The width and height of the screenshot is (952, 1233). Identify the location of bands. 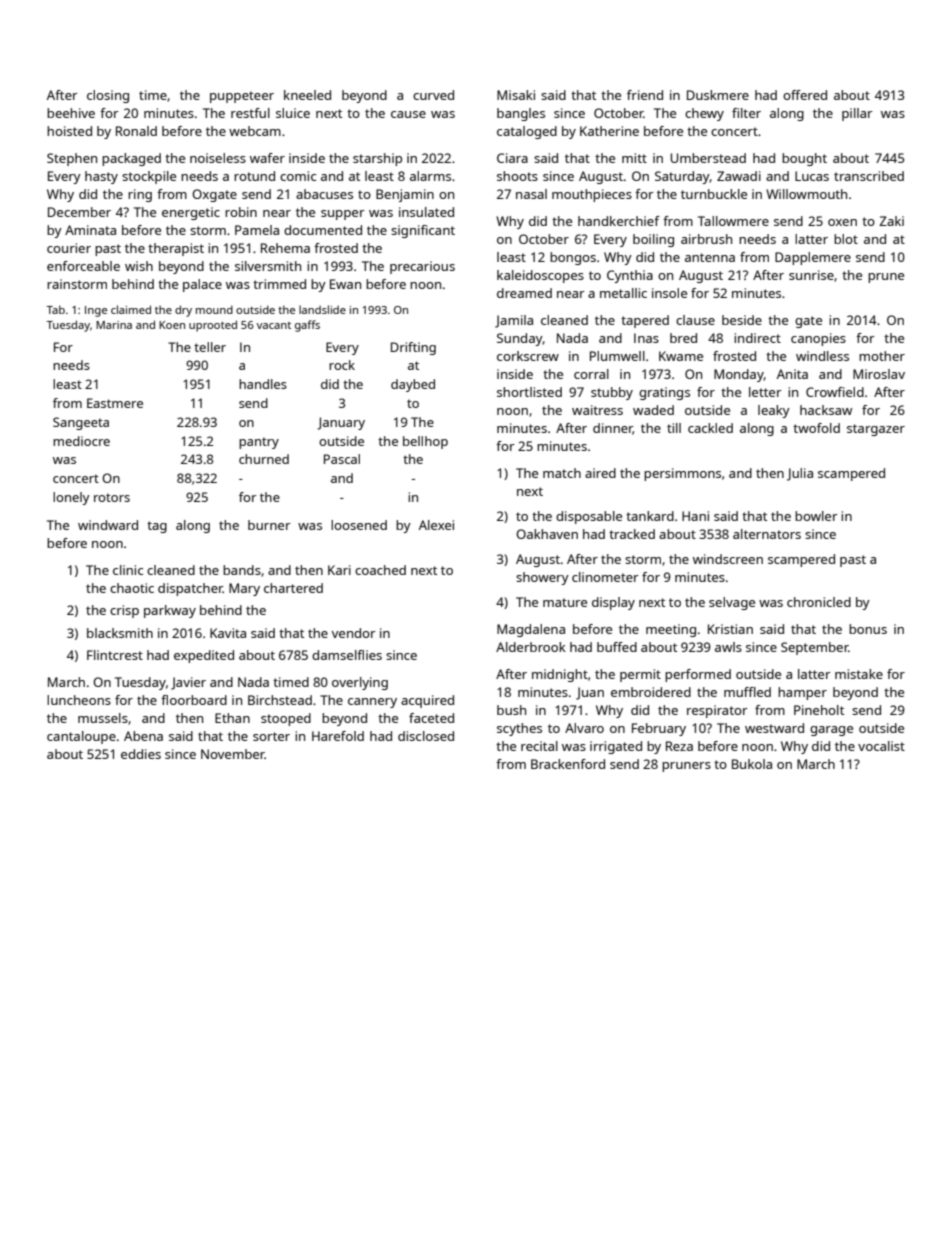
(242, 570).
